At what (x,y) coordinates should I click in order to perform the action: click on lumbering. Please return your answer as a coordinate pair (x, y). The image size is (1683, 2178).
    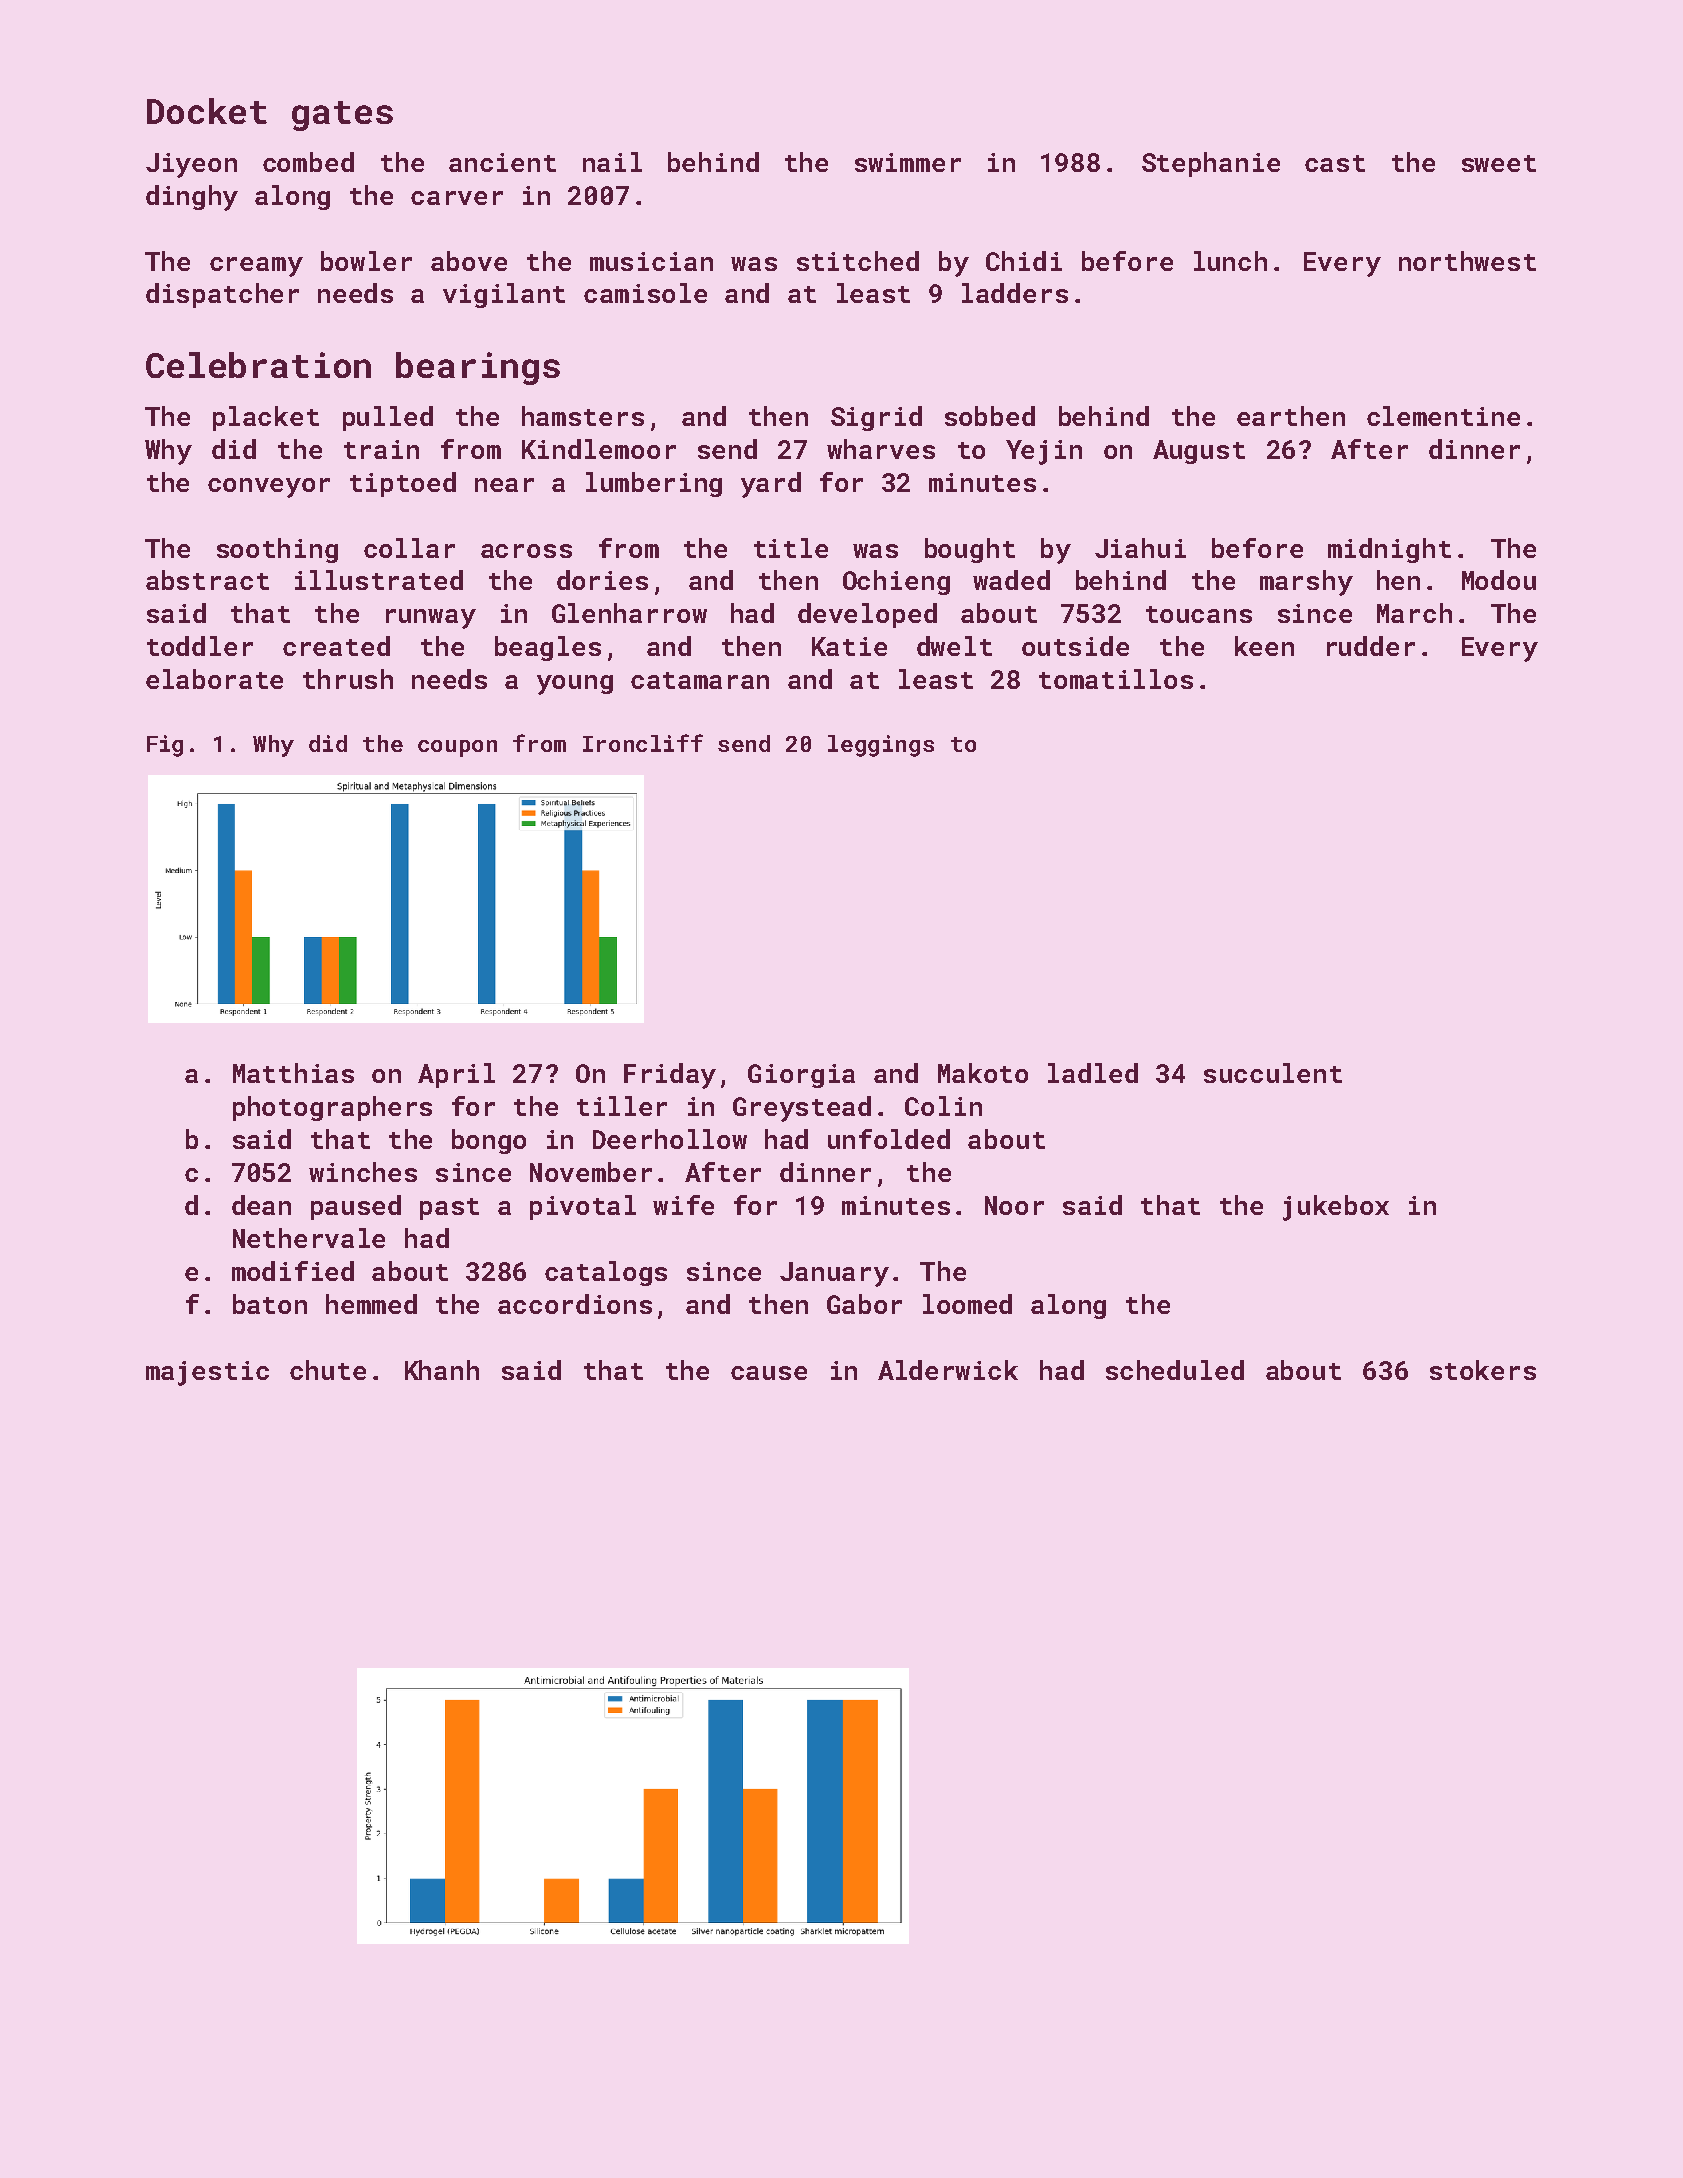
    Looking at the image, I should click on (654, 484).
